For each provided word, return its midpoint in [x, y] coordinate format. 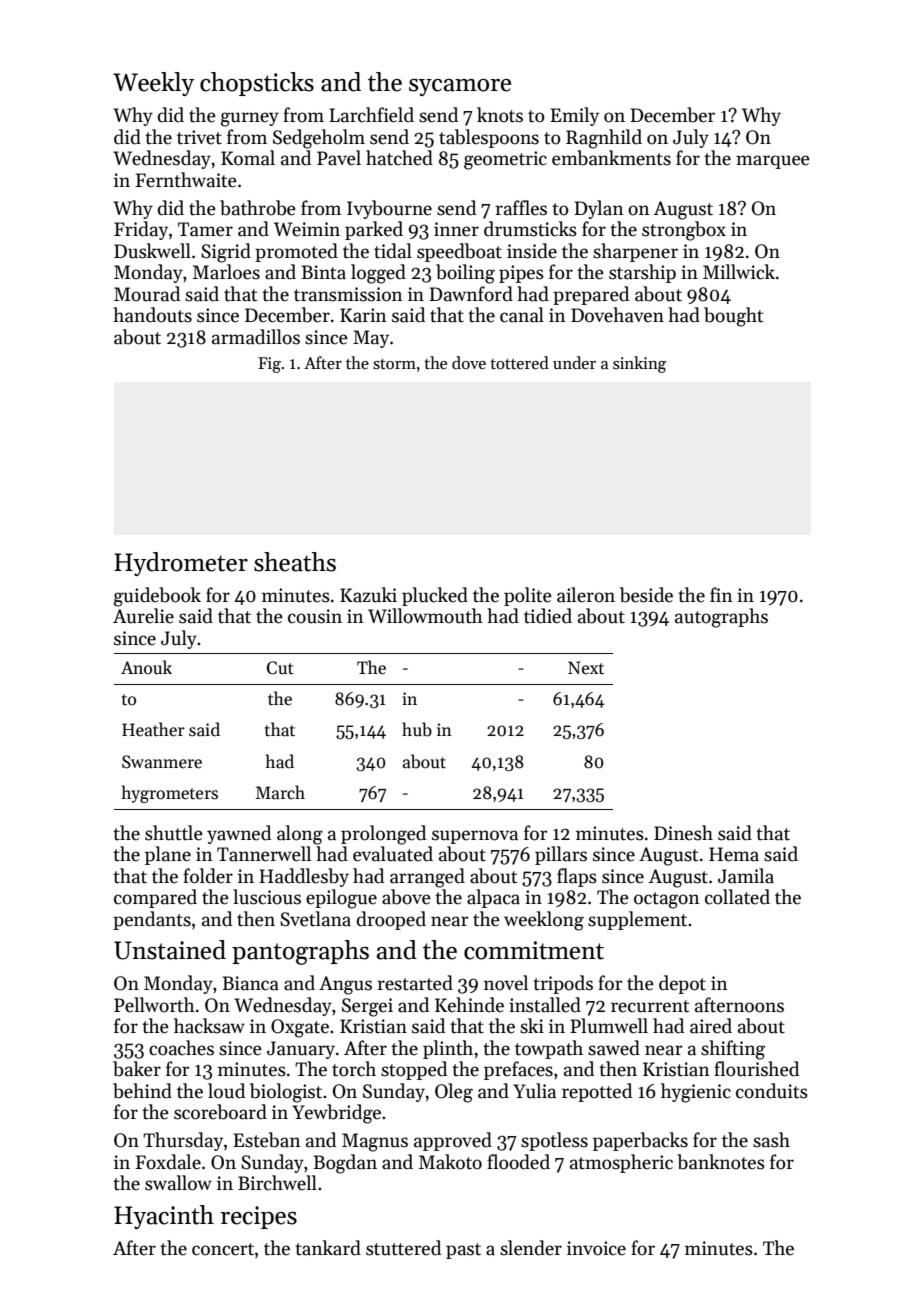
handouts [152, 315]
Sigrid [226, 253]
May [371, 339]
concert [223, 1249]
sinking [639, 364]
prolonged [383, 835]
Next [586, 668]
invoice [596, 1248]
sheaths [295, 562]
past [463, 1251]
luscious [267, 897]
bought [733, 317]
